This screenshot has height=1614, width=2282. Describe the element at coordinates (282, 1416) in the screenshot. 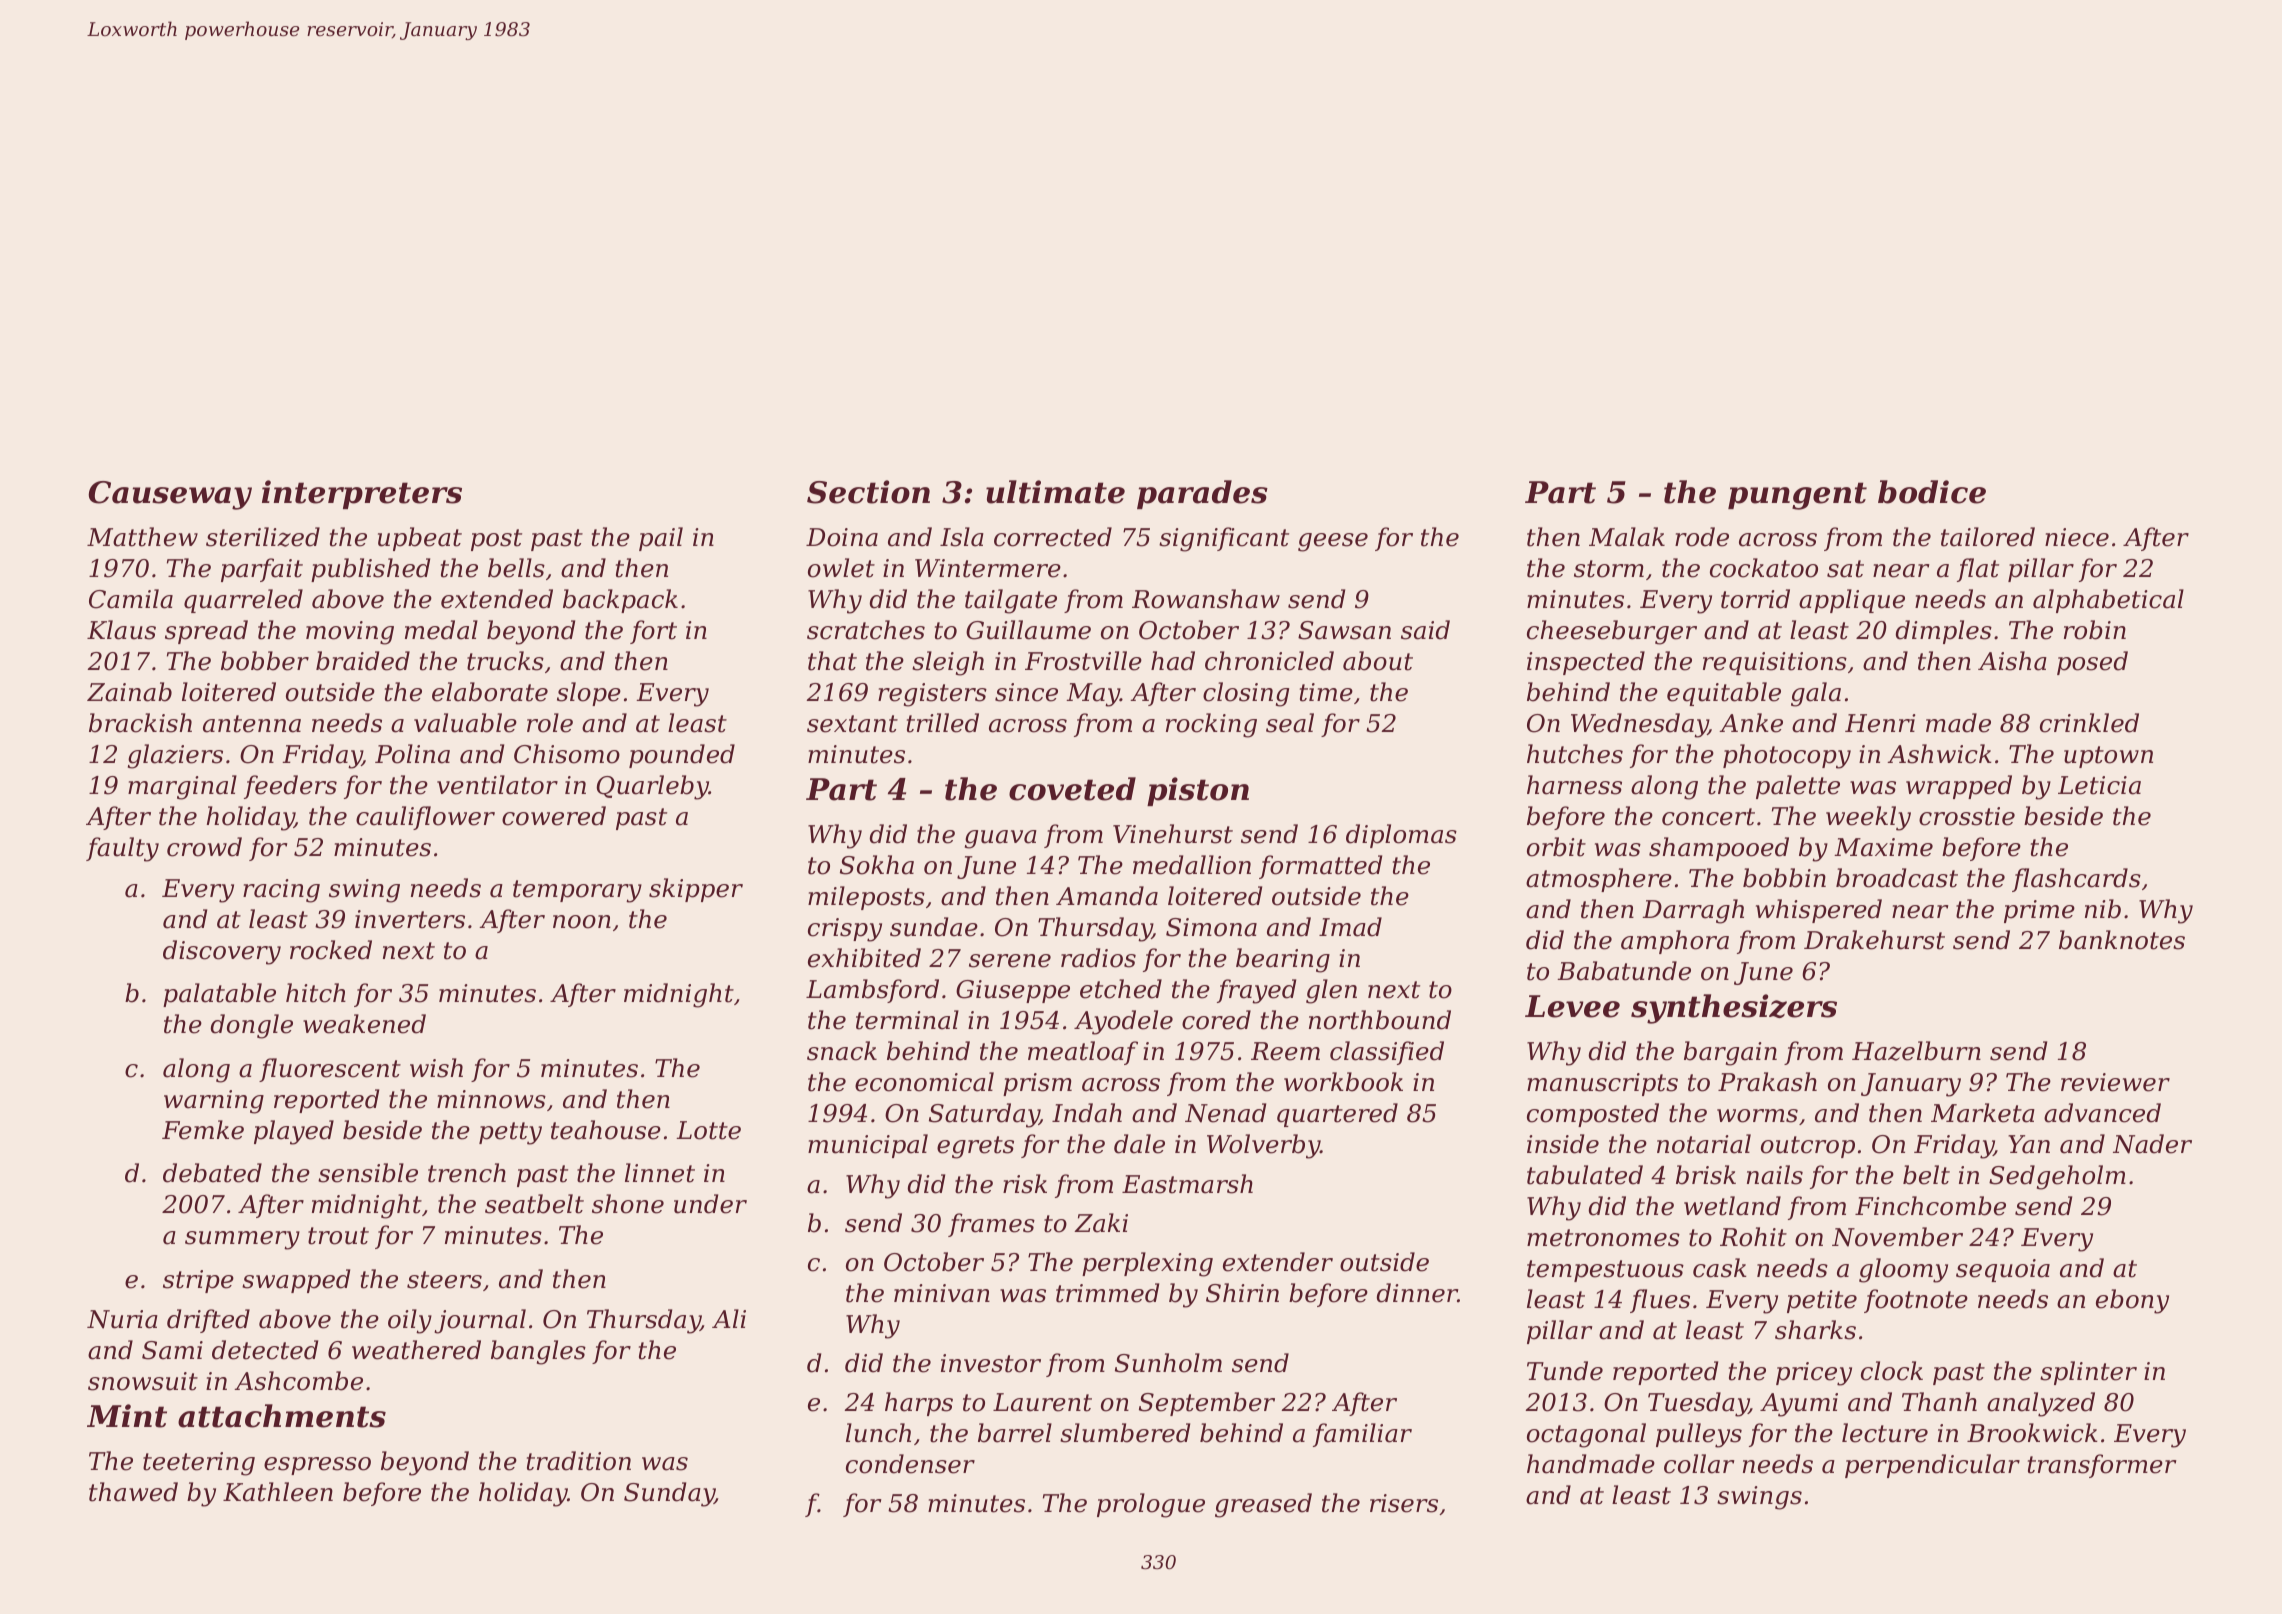

I see `attachments` at that location.
